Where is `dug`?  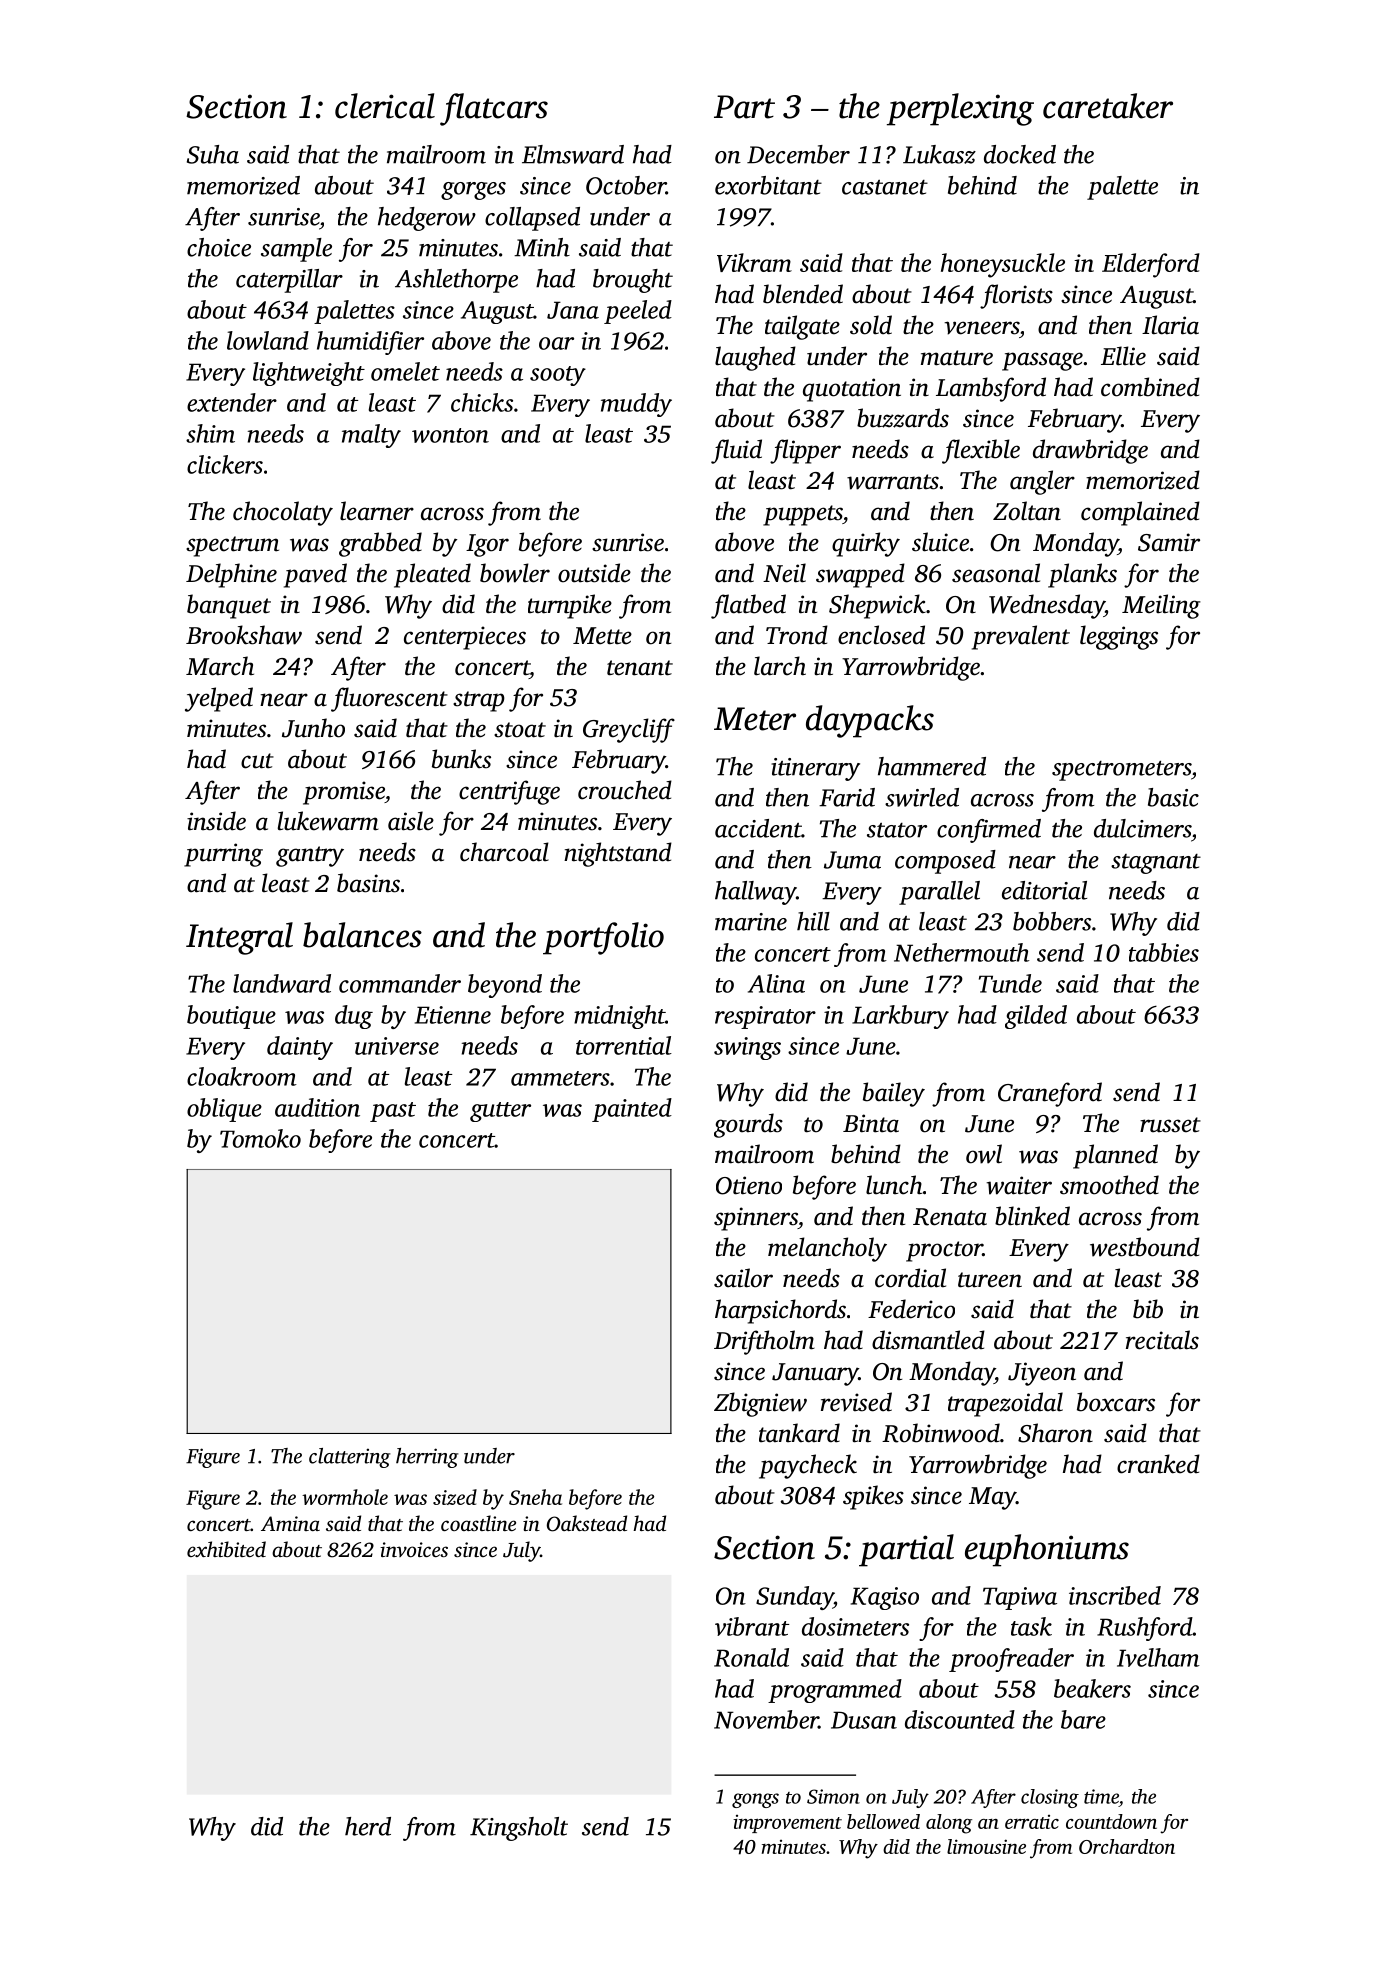 dug is located at coordinates (354, 1017).
